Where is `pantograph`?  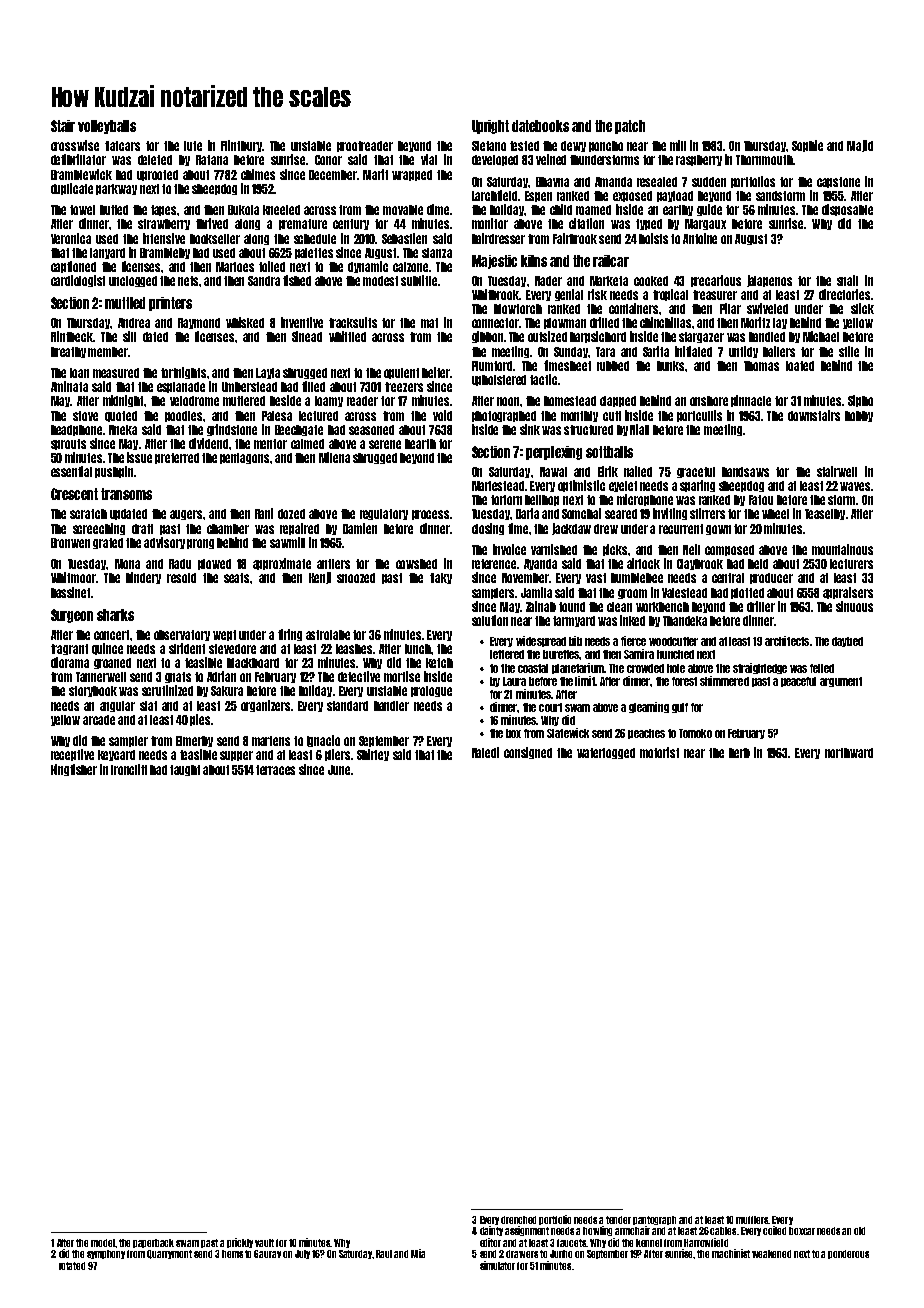 pantograph is located at coordinates (654, 1220).
